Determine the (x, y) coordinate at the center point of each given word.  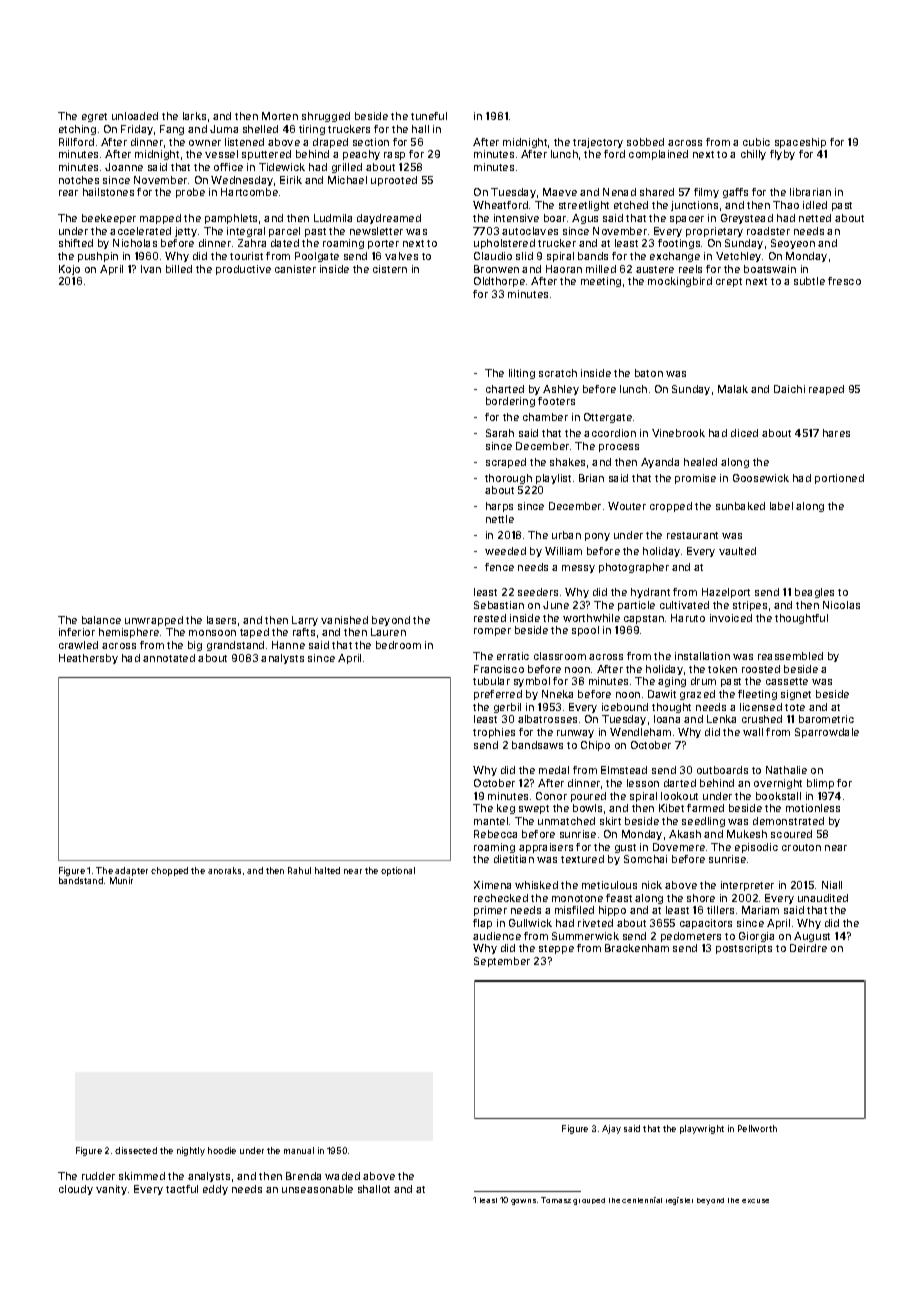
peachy (361, 155)
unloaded (135, 116)
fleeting (757, 695)
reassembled (790, 656)
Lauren (388, 632)
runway (575, 734)
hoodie (222, 1150)
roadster (768, 231)
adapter (131, 871)
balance (101, 620)
